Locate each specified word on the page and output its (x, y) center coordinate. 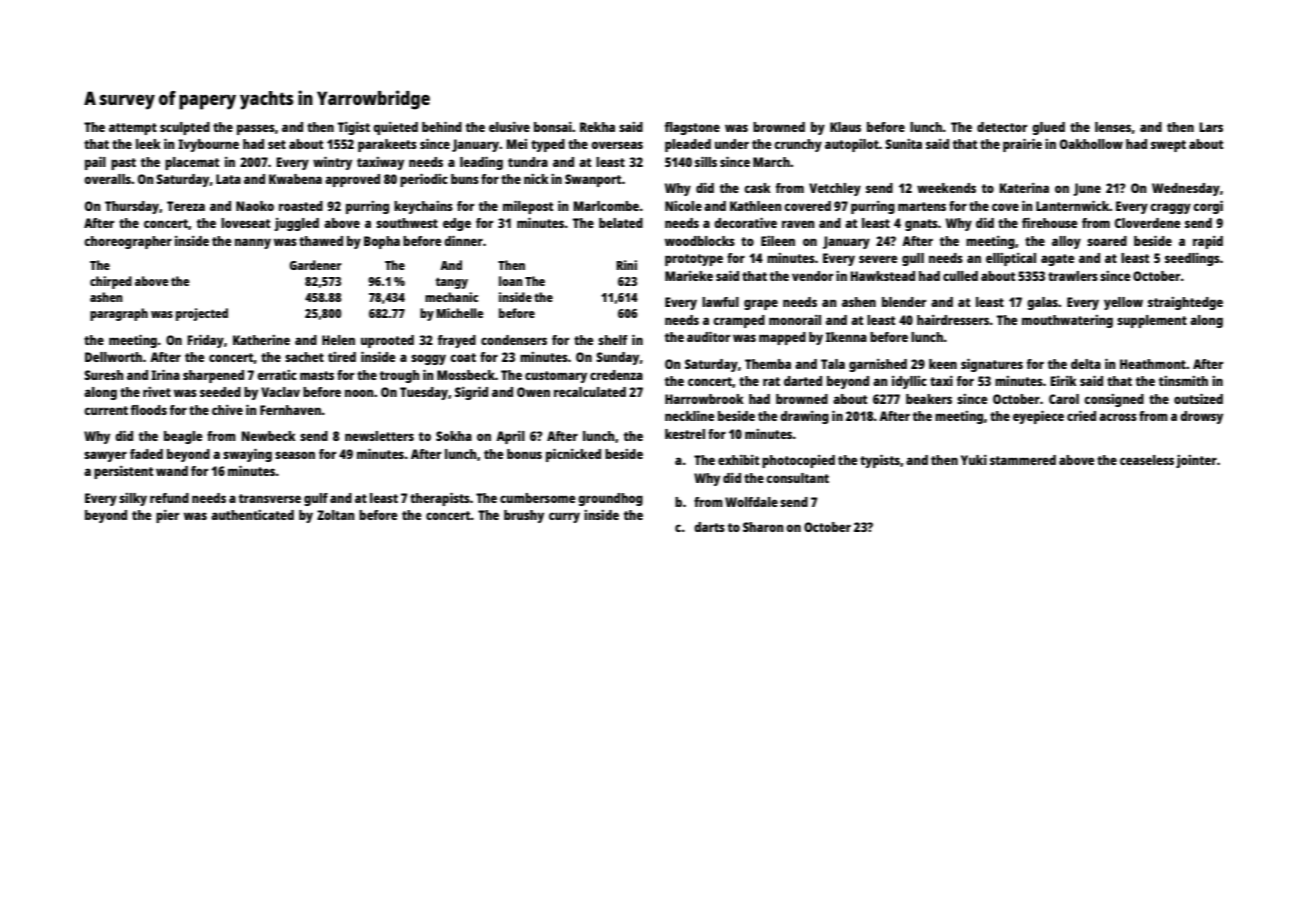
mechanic (451, 297)
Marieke (689, 276)
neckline (689, 416)
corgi (1208, 207)
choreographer (128, 242)
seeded (220, 392)
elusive (509, 127)
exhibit (738, 460)
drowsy (1201, 417)
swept (1168, 146)
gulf (316, 499)
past (123, 164)
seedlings (1192, 259)
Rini (626, 265)
